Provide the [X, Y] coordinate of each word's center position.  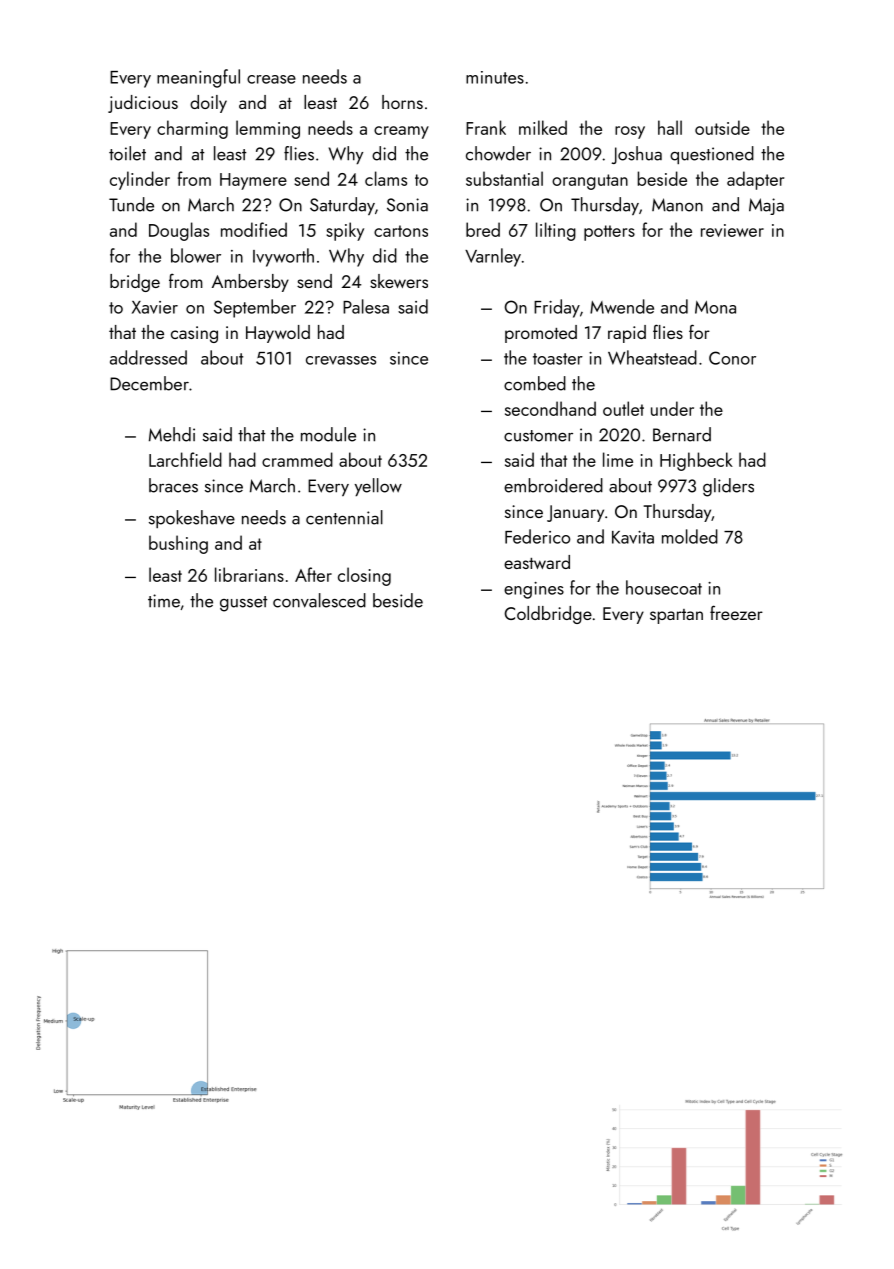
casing [194, 334]
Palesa [366, 306]
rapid [627, 334]
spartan [676, 616]
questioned [712, 155]
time [164, 601]
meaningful [198, 78]
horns [402, 102]
